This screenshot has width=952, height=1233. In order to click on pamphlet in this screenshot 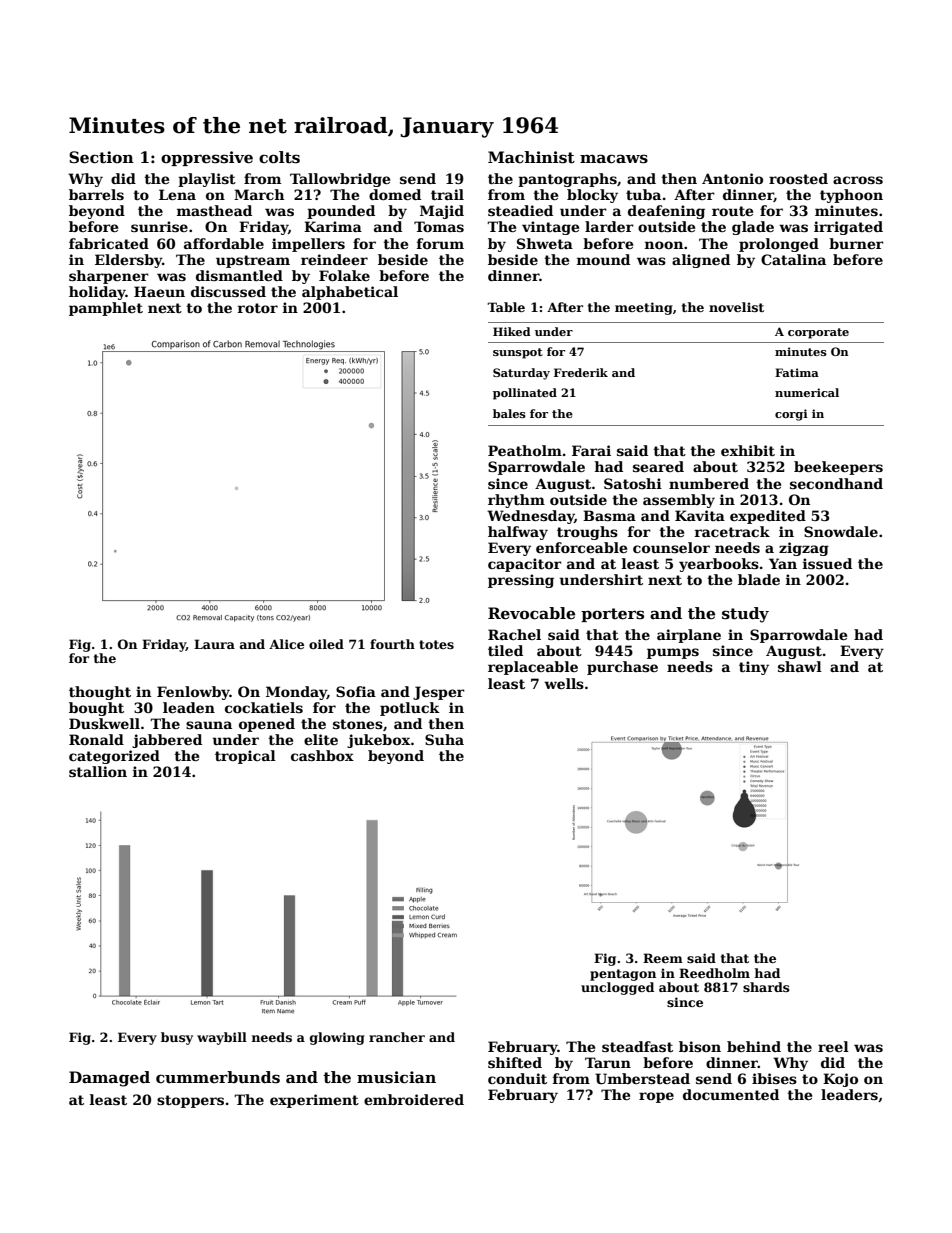, I will do `click(106, 309)`.
